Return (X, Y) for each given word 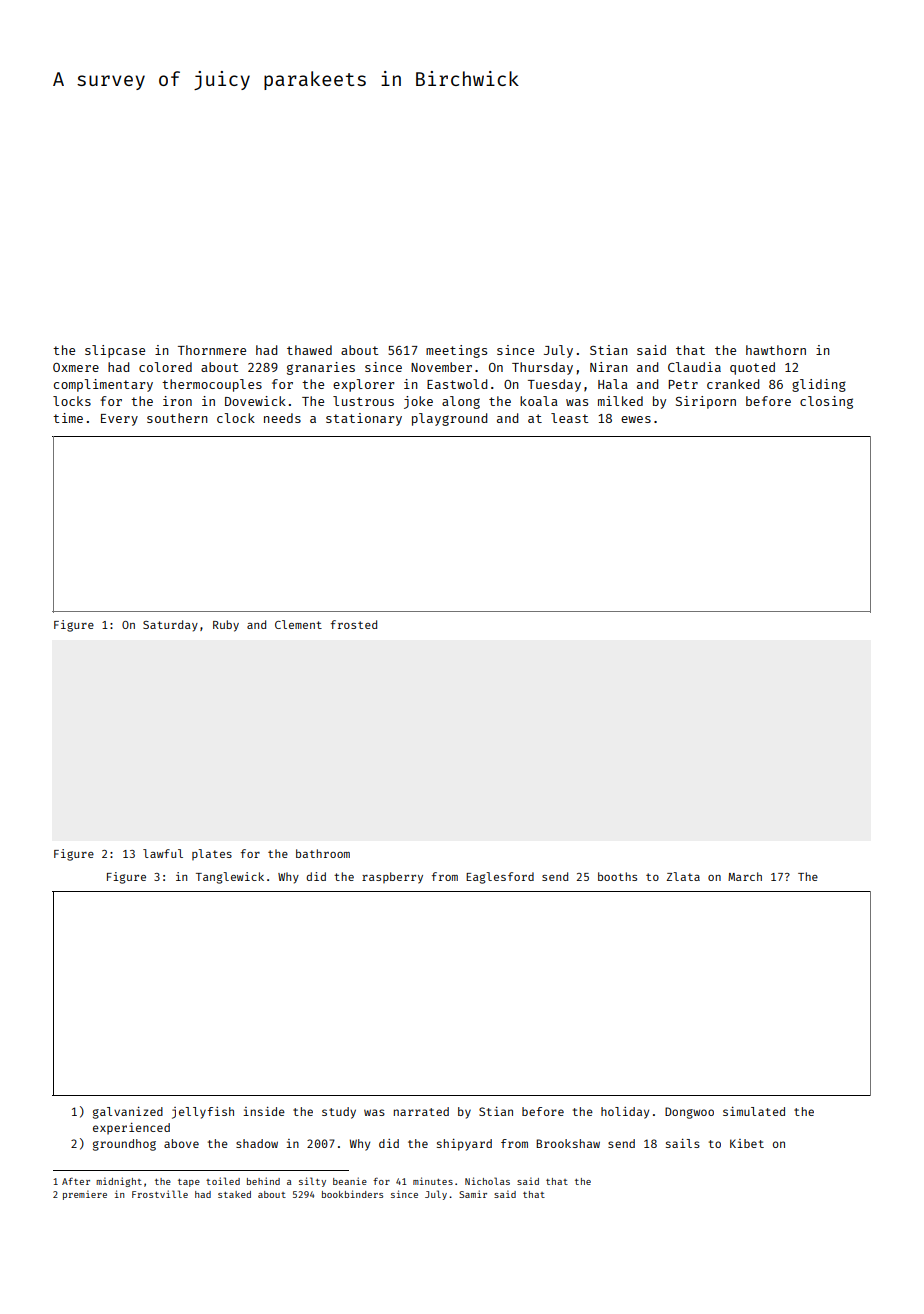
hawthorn (776, 350)
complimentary (103, 385)
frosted (354, 624)
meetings (456, 351)
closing (826, 402)
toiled (223, 1181)
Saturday (170, 626)
